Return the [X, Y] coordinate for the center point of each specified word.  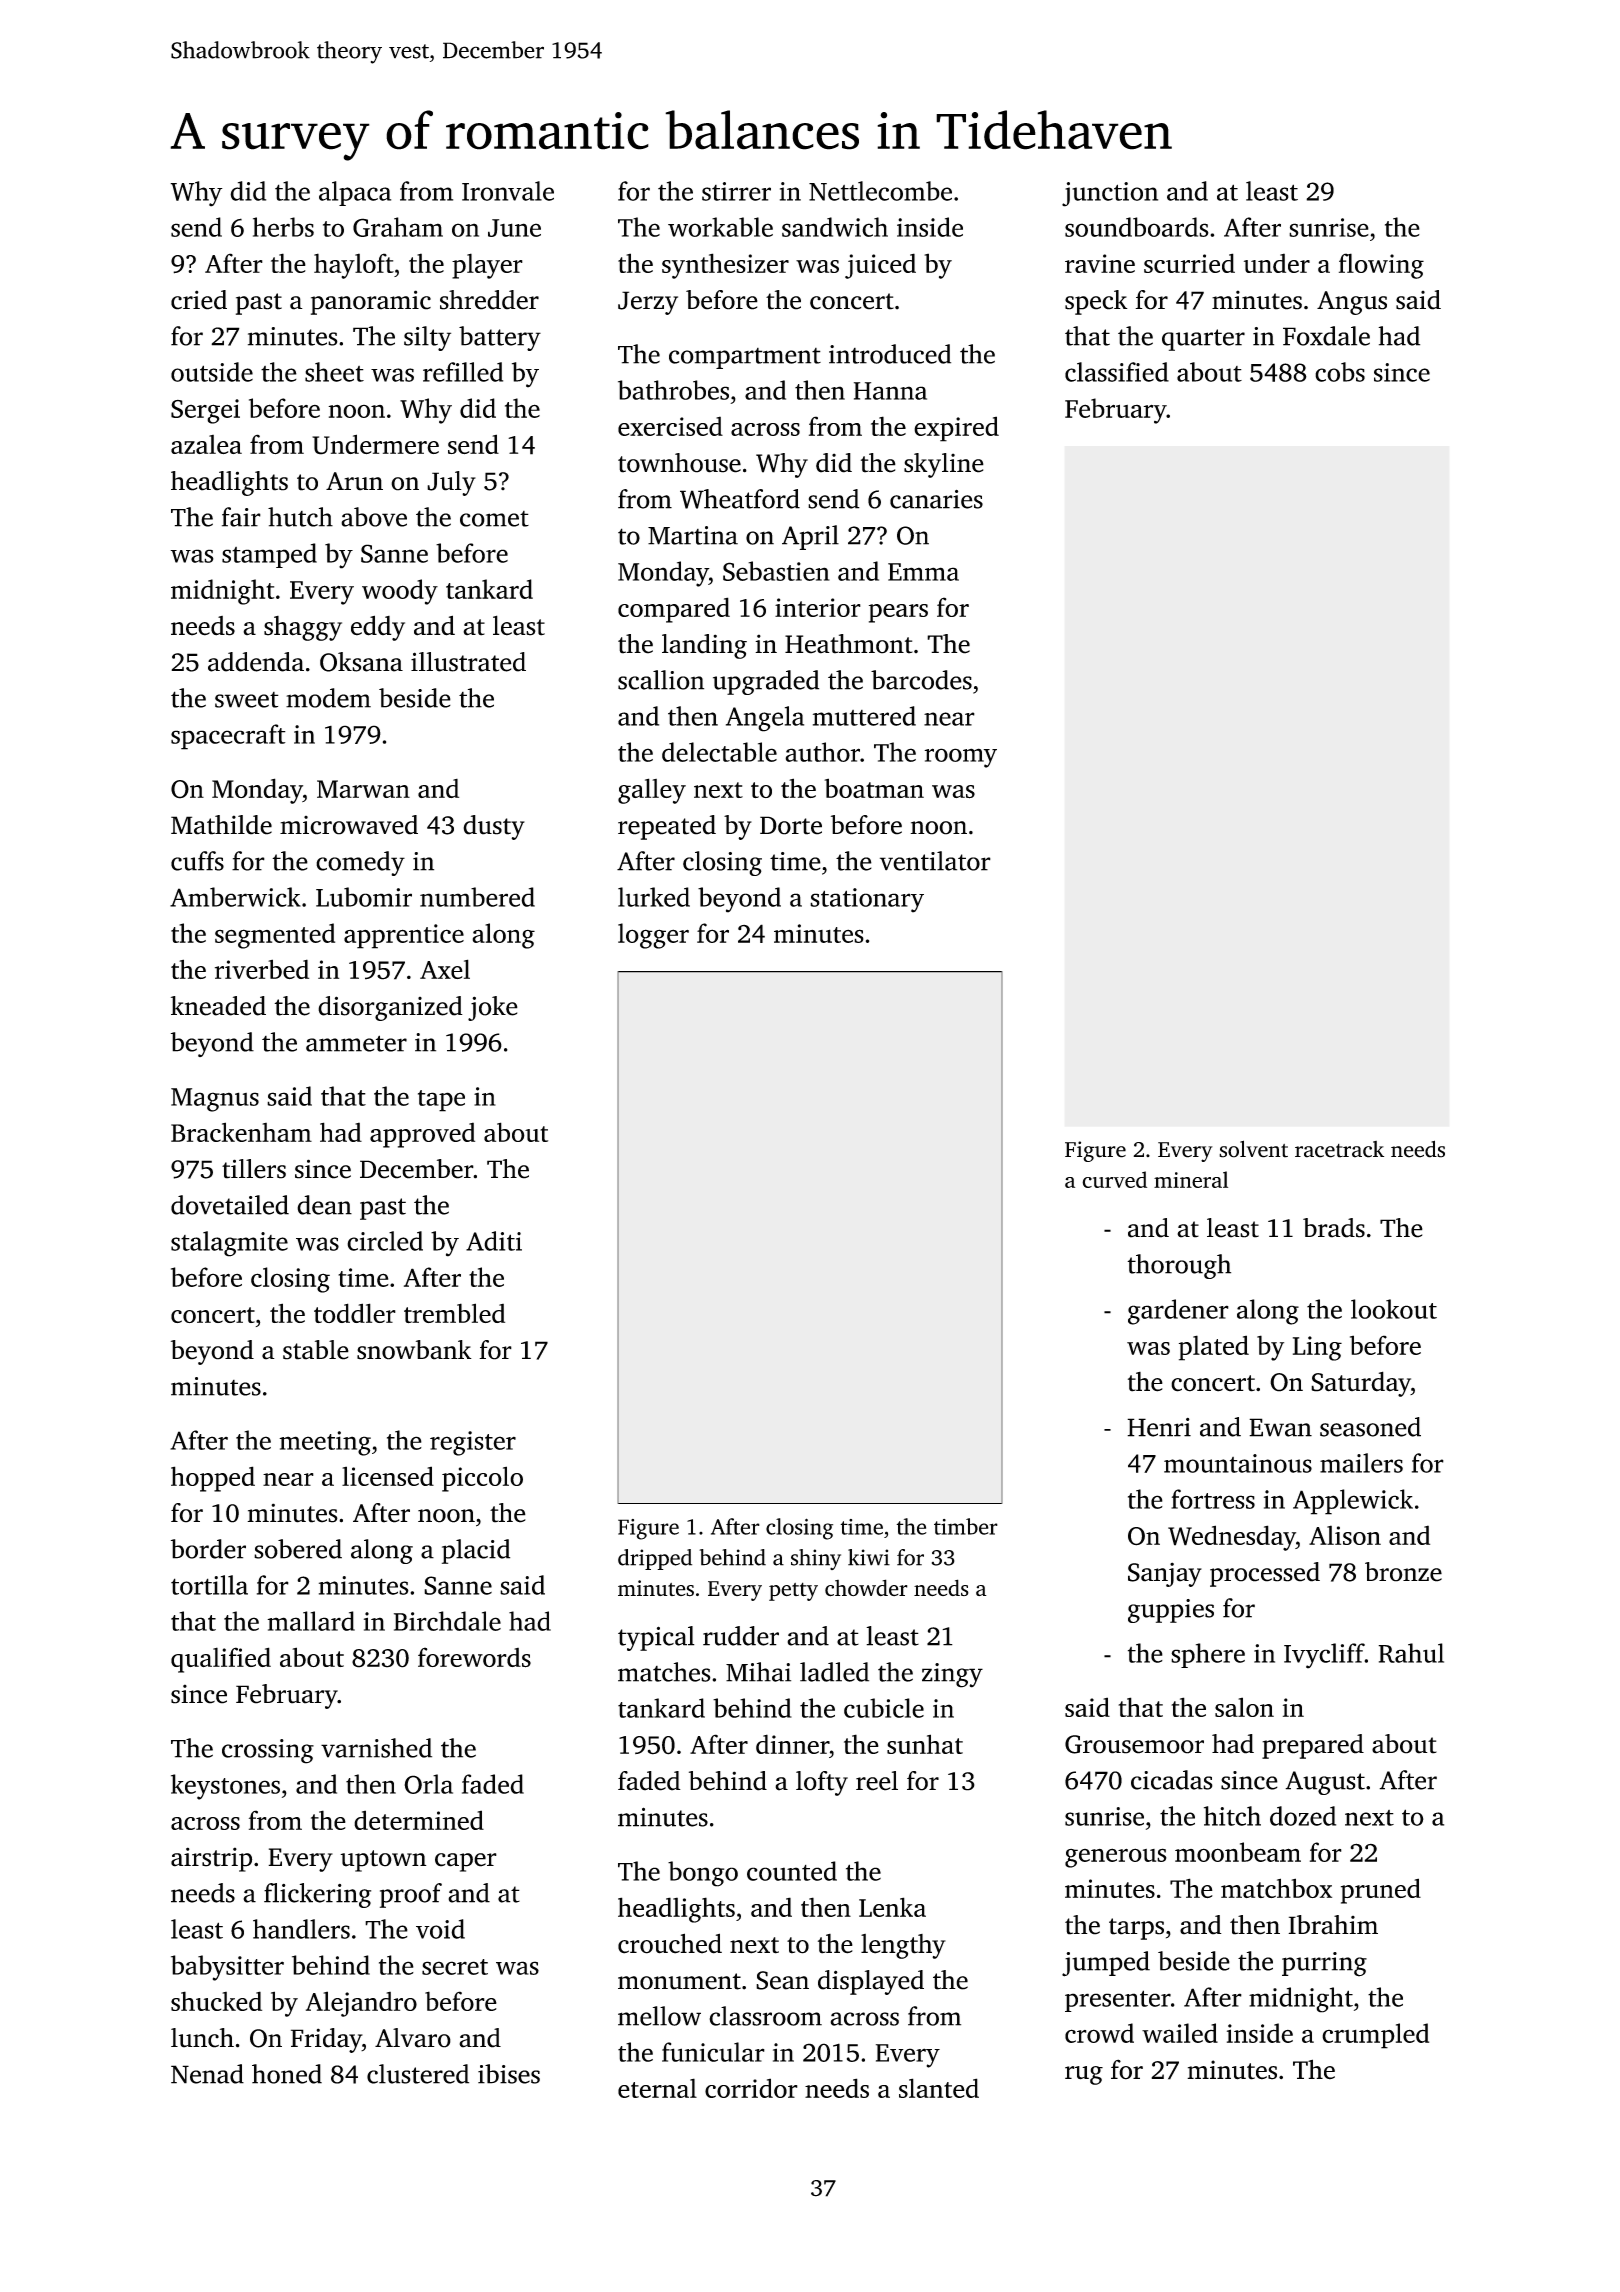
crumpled [1375, 2036]
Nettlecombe [880, 191]
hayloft [354, 266]
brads [1334, 1228]
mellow [659, 2016]
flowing [1381, 266]
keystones [225, 1787]
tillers [254, 1169]
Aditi [494, 1241]
